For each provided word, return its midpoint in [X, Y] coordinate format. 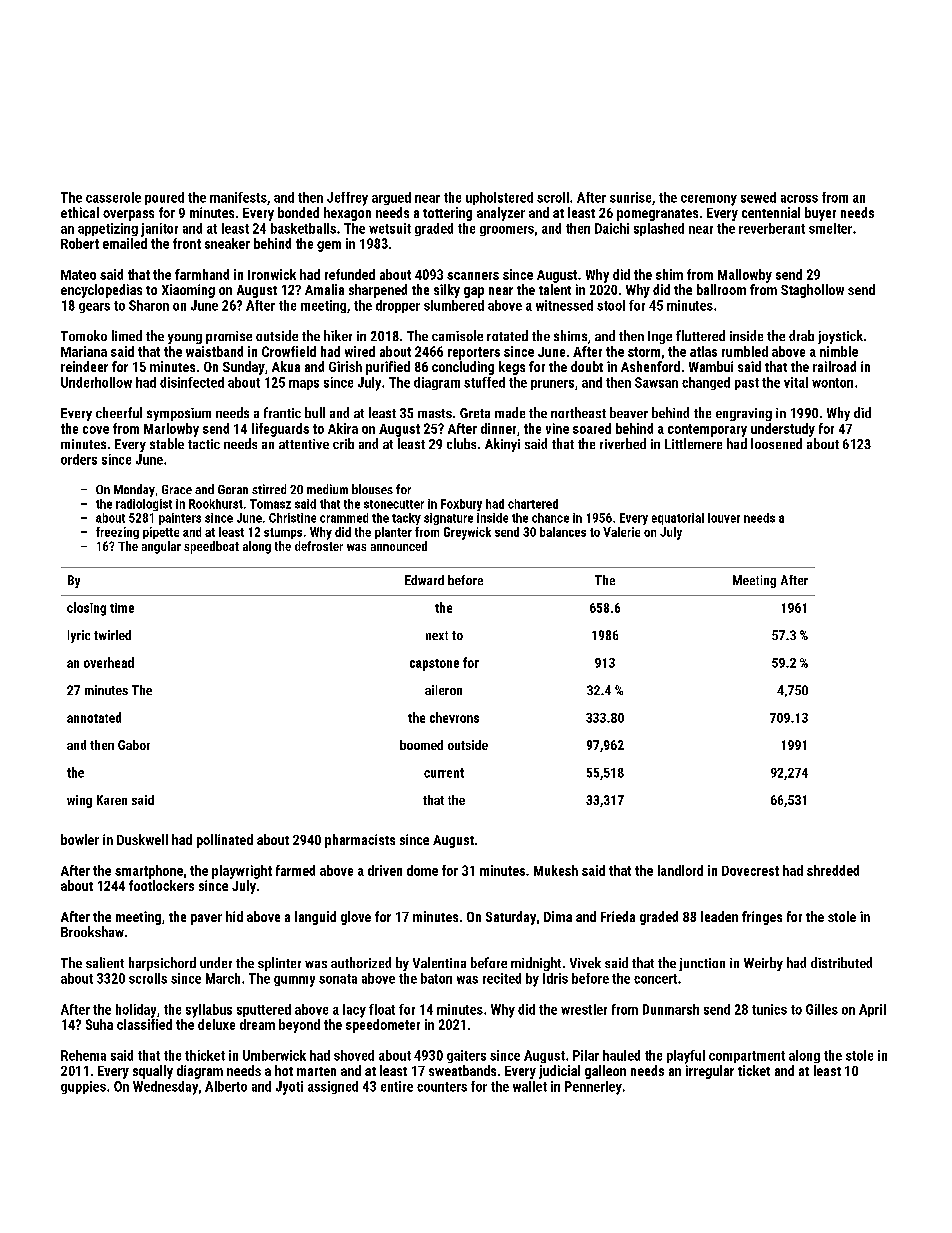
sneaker [227, 243]
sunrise [630, 197]
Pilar [586, 1055]
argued [391, 198]
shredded [833, 870]
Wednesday [165, 1088]
